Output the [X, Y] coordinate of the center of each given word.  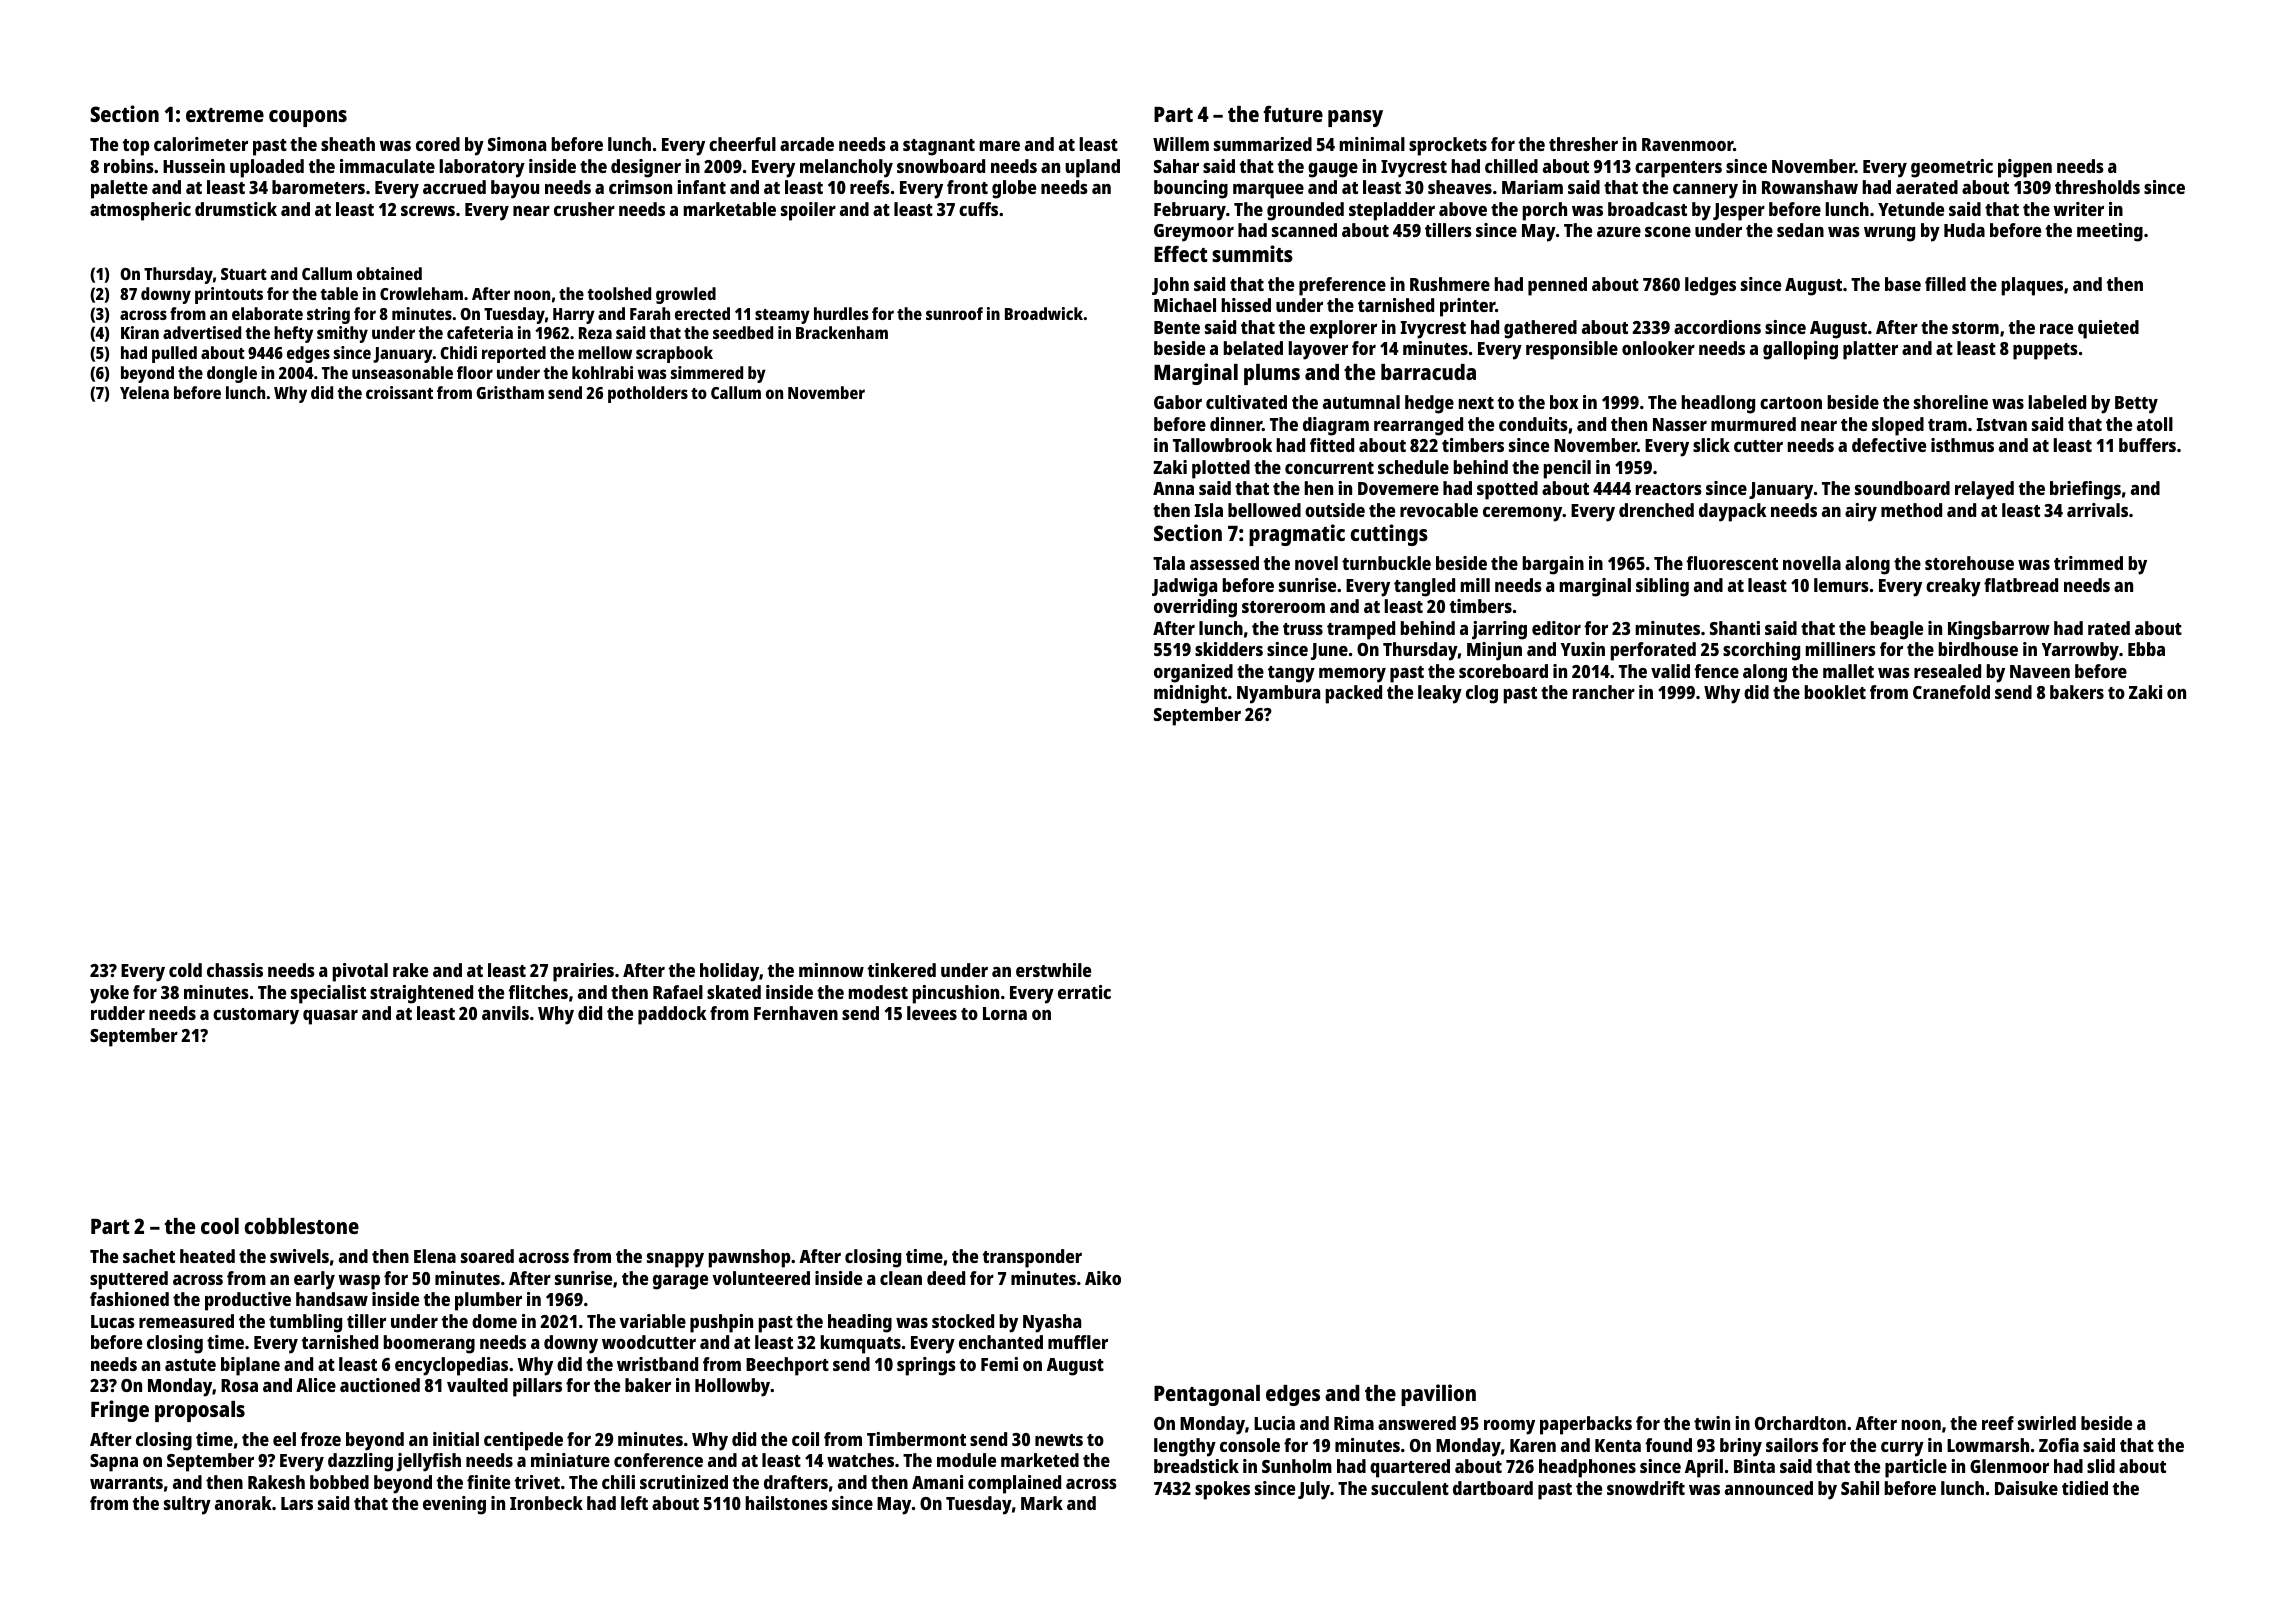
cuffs [978, 209]
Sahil [1860, 1488]
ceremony [1523, 514]
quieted [2108, 329]
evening [454, 1505]
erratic [1084, 992]
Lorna [1005, 1013]
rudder [118, 1013]
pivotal [360, 972]
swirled [2047, 1423]
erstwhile [1053, 970]
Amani [937, 1482]
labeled [2057, 402]
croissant [399, 392]
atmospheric [140, 211]
